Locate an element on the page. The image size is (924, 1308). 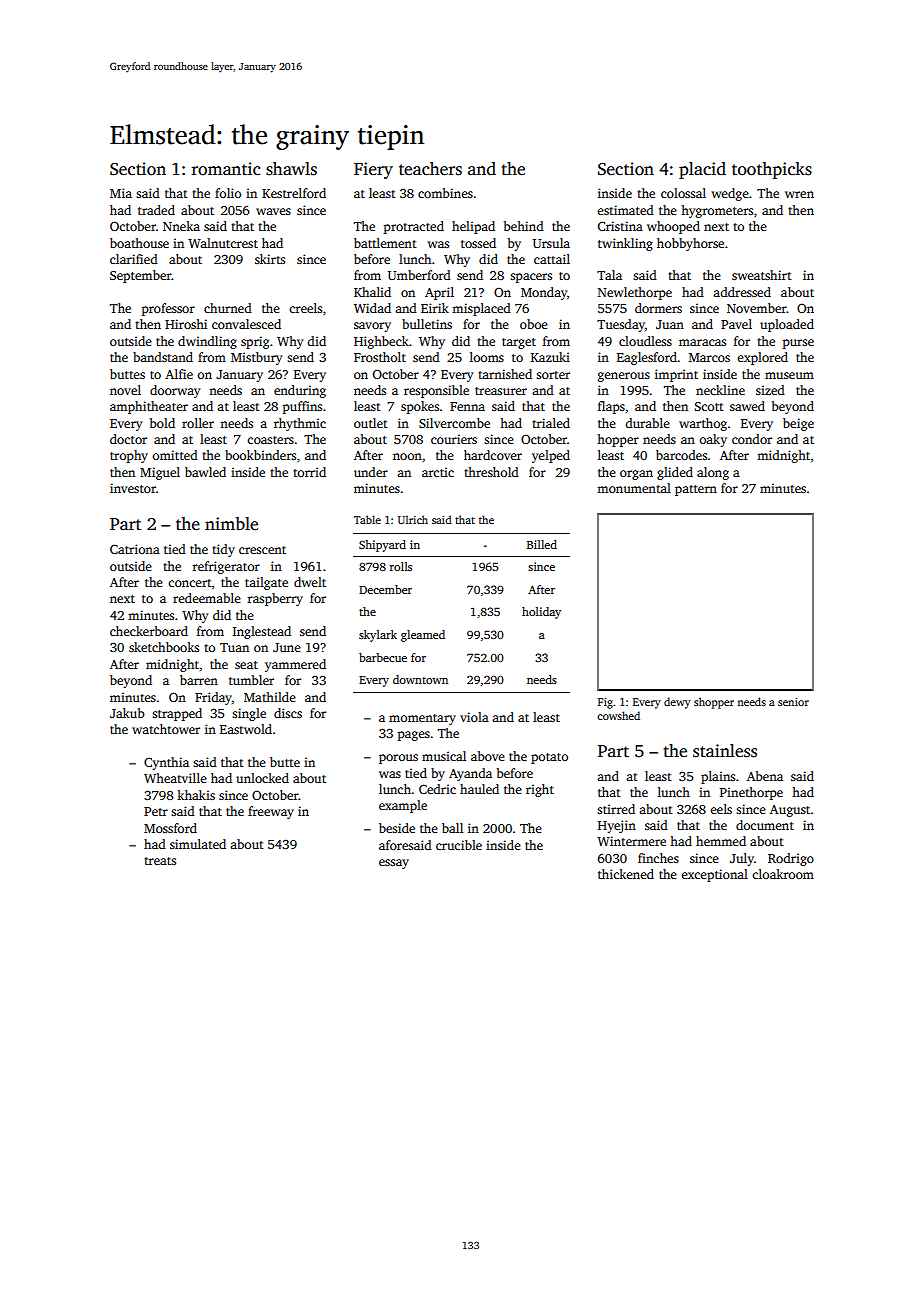
rolls is located at coordinates (401, 566).
